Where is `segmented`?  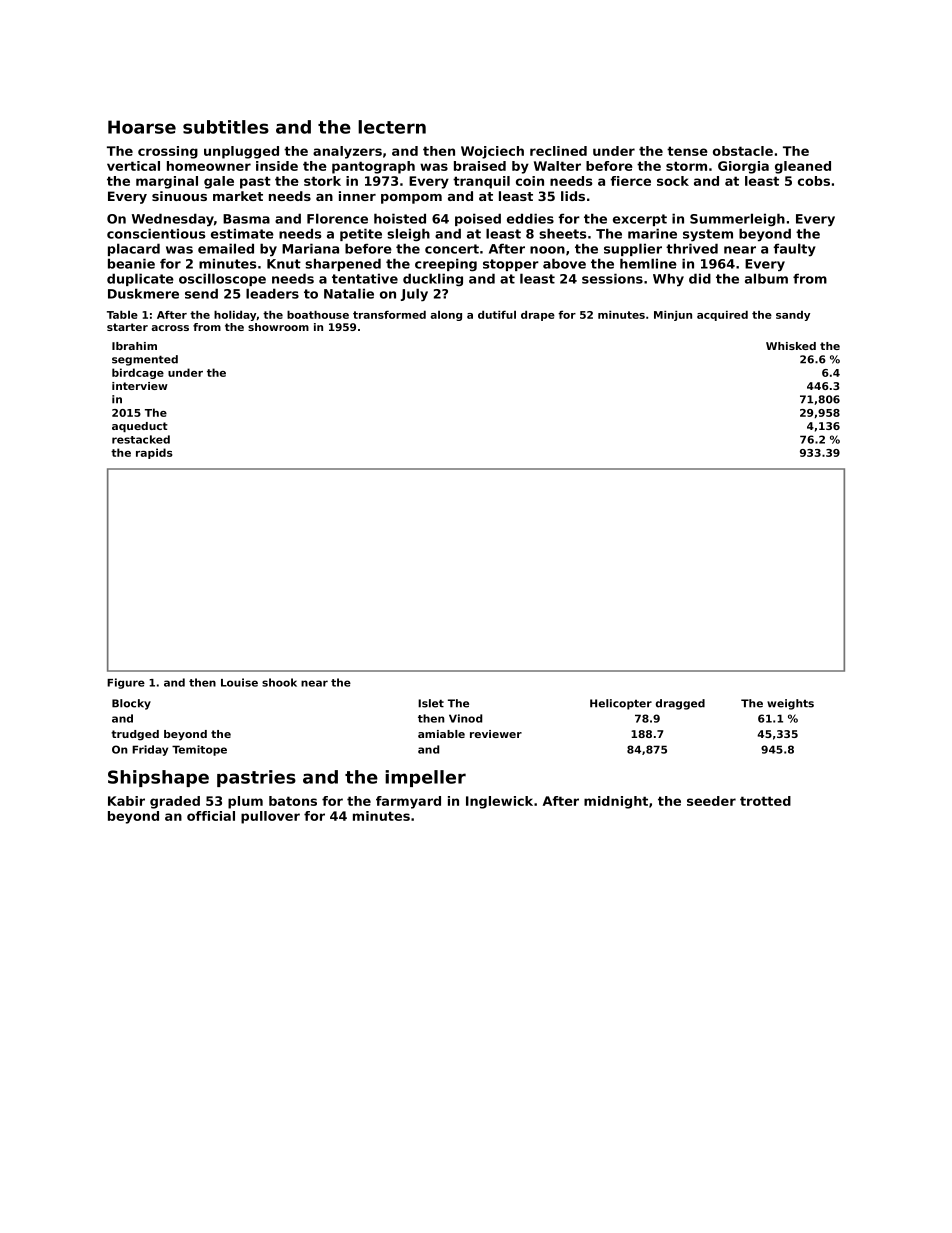
segmented is located at coordinates (145, 360).
